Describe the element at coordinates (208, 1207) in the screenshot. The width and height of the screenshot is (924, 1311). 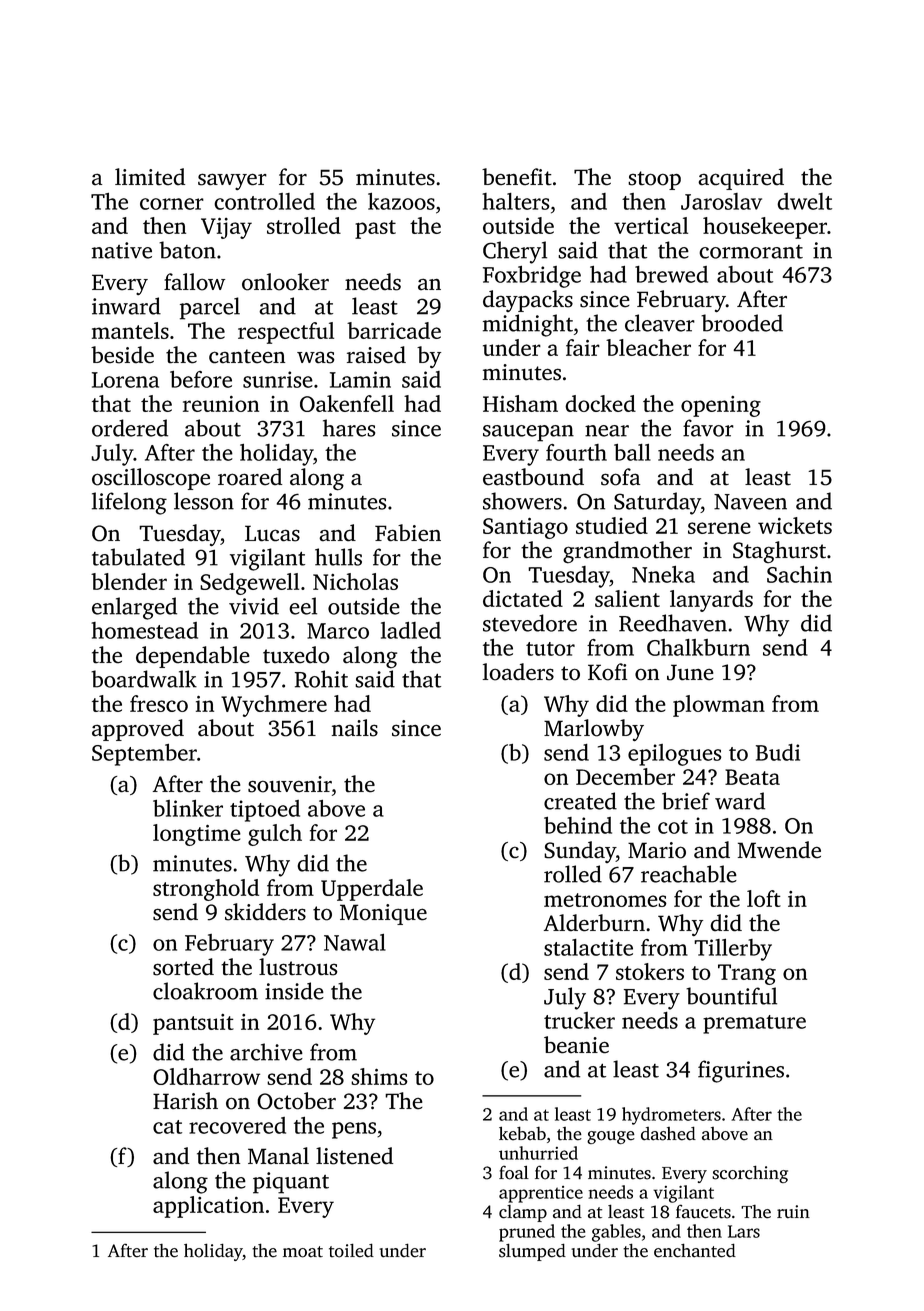
I see `application` at that location.
